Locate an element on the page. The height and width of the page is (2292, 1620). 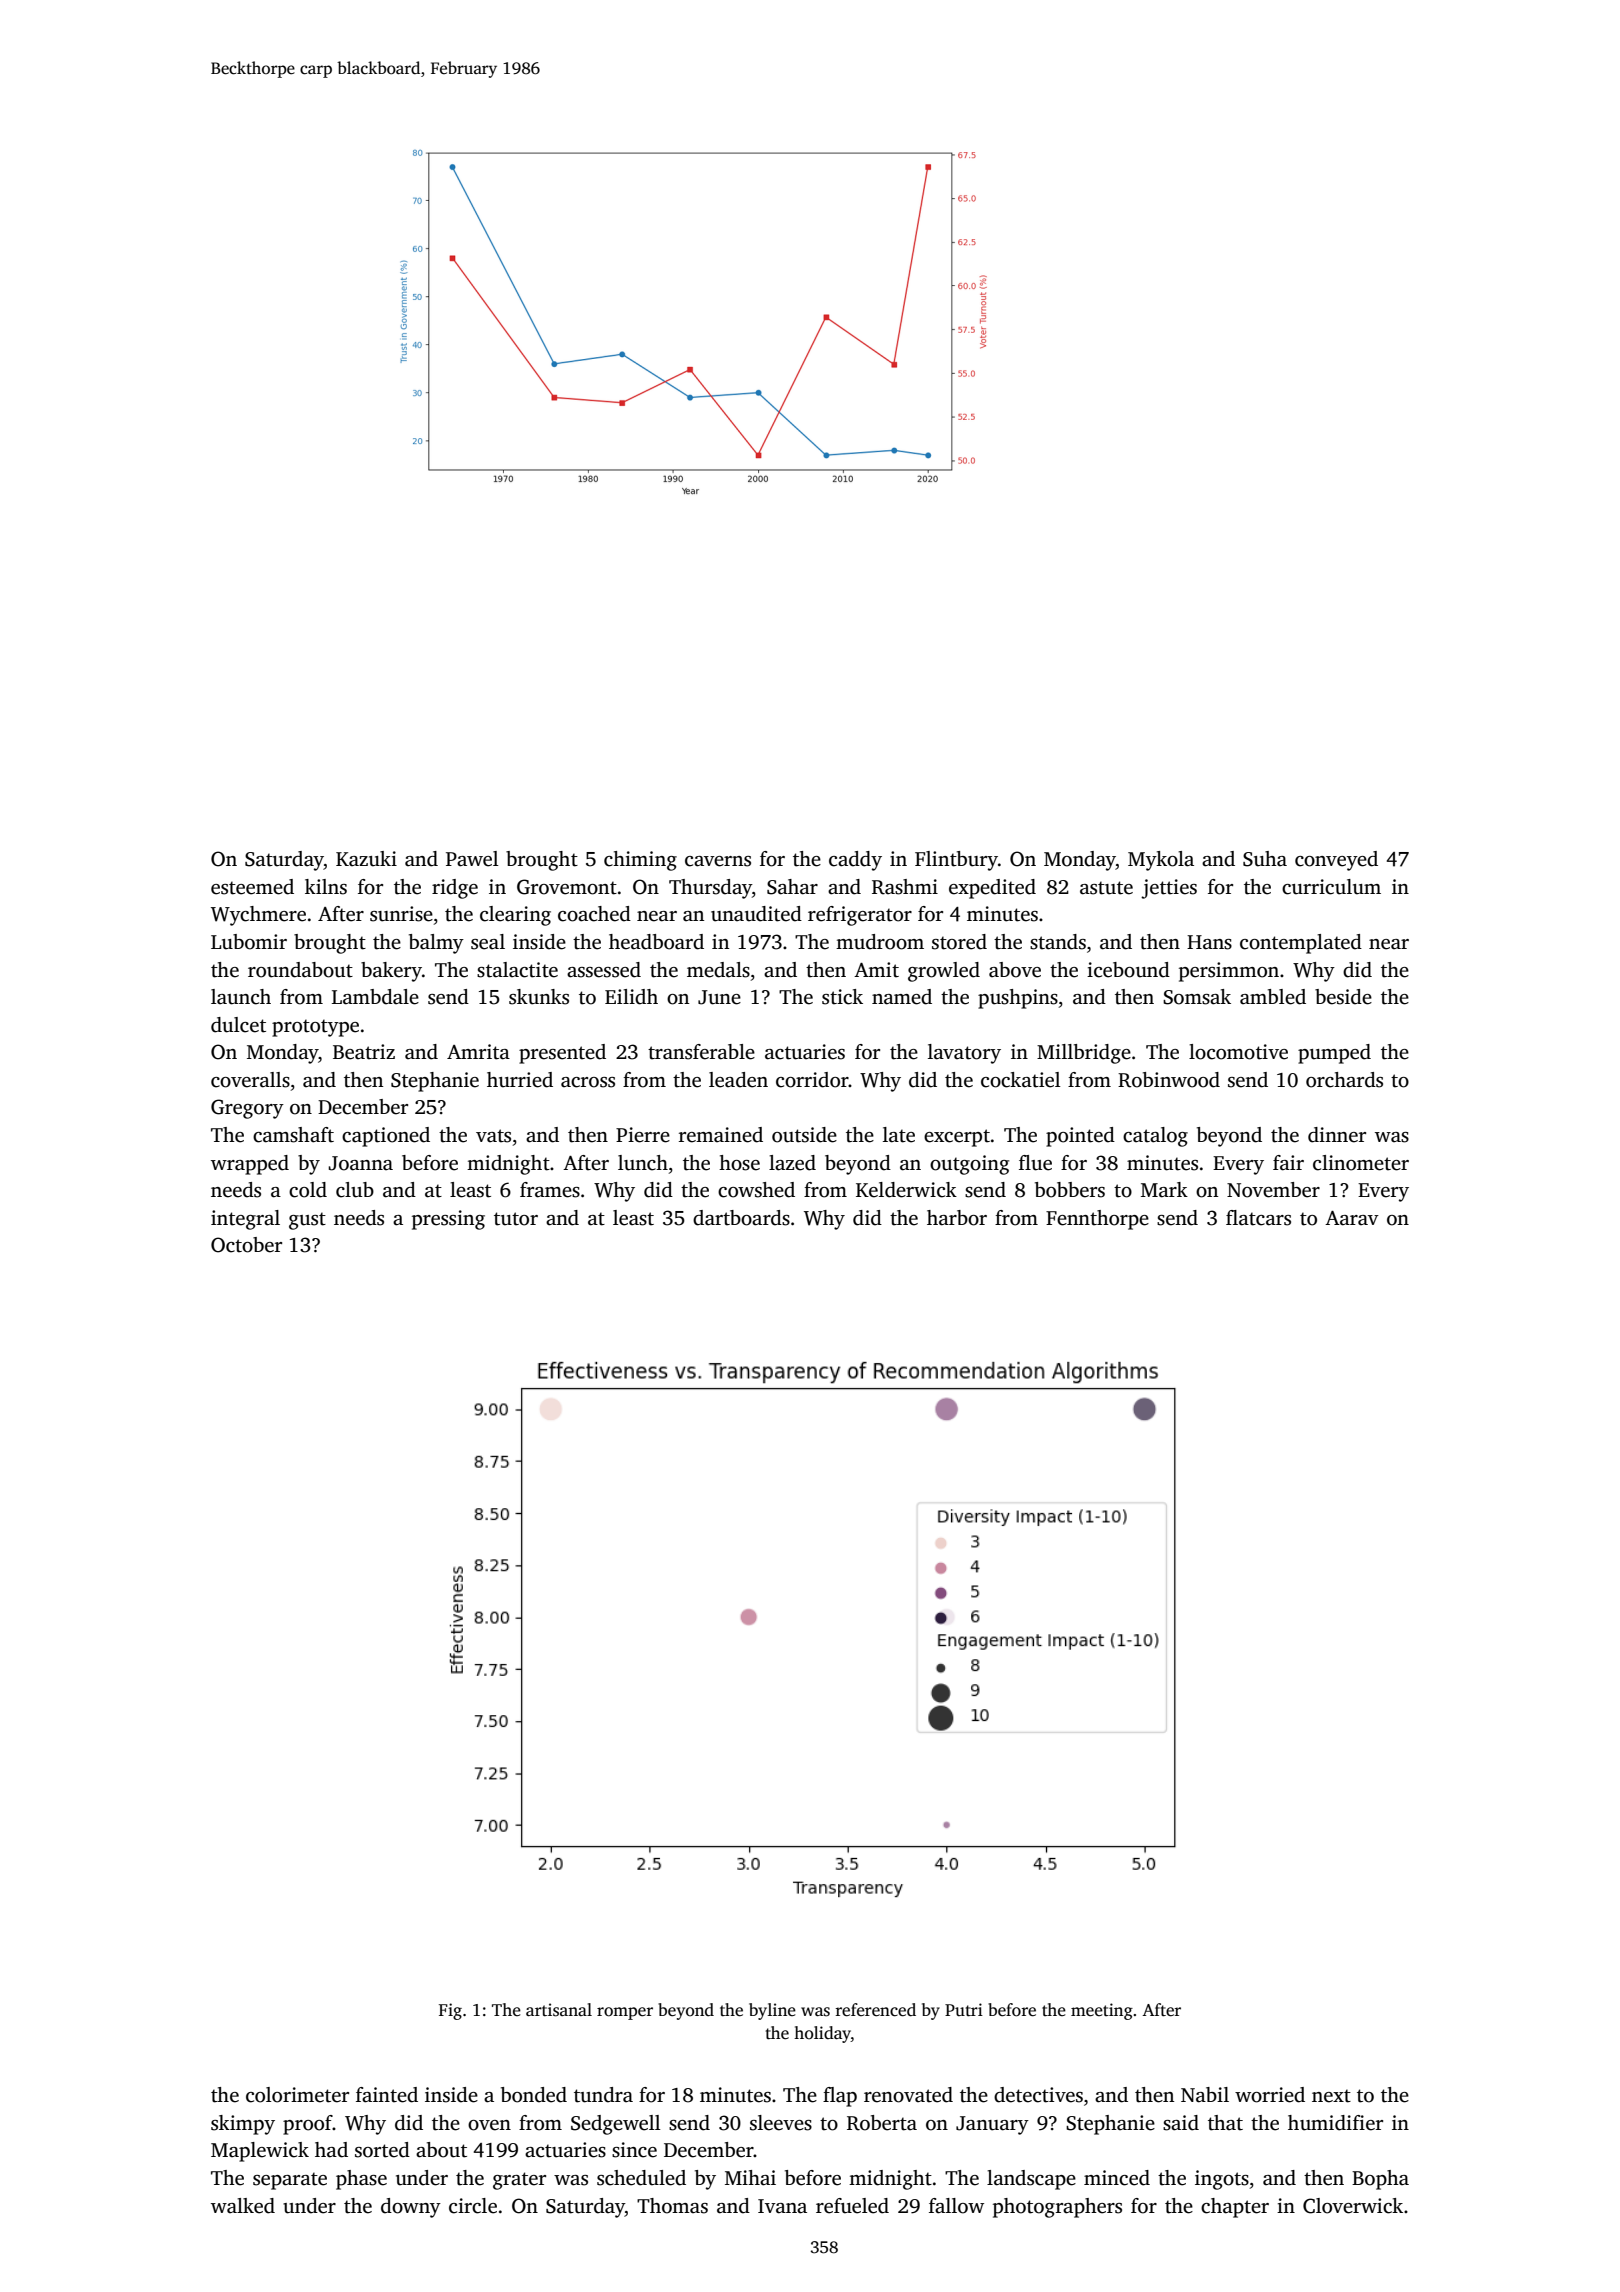
artisanal is located at coordinates (559, 2010).
